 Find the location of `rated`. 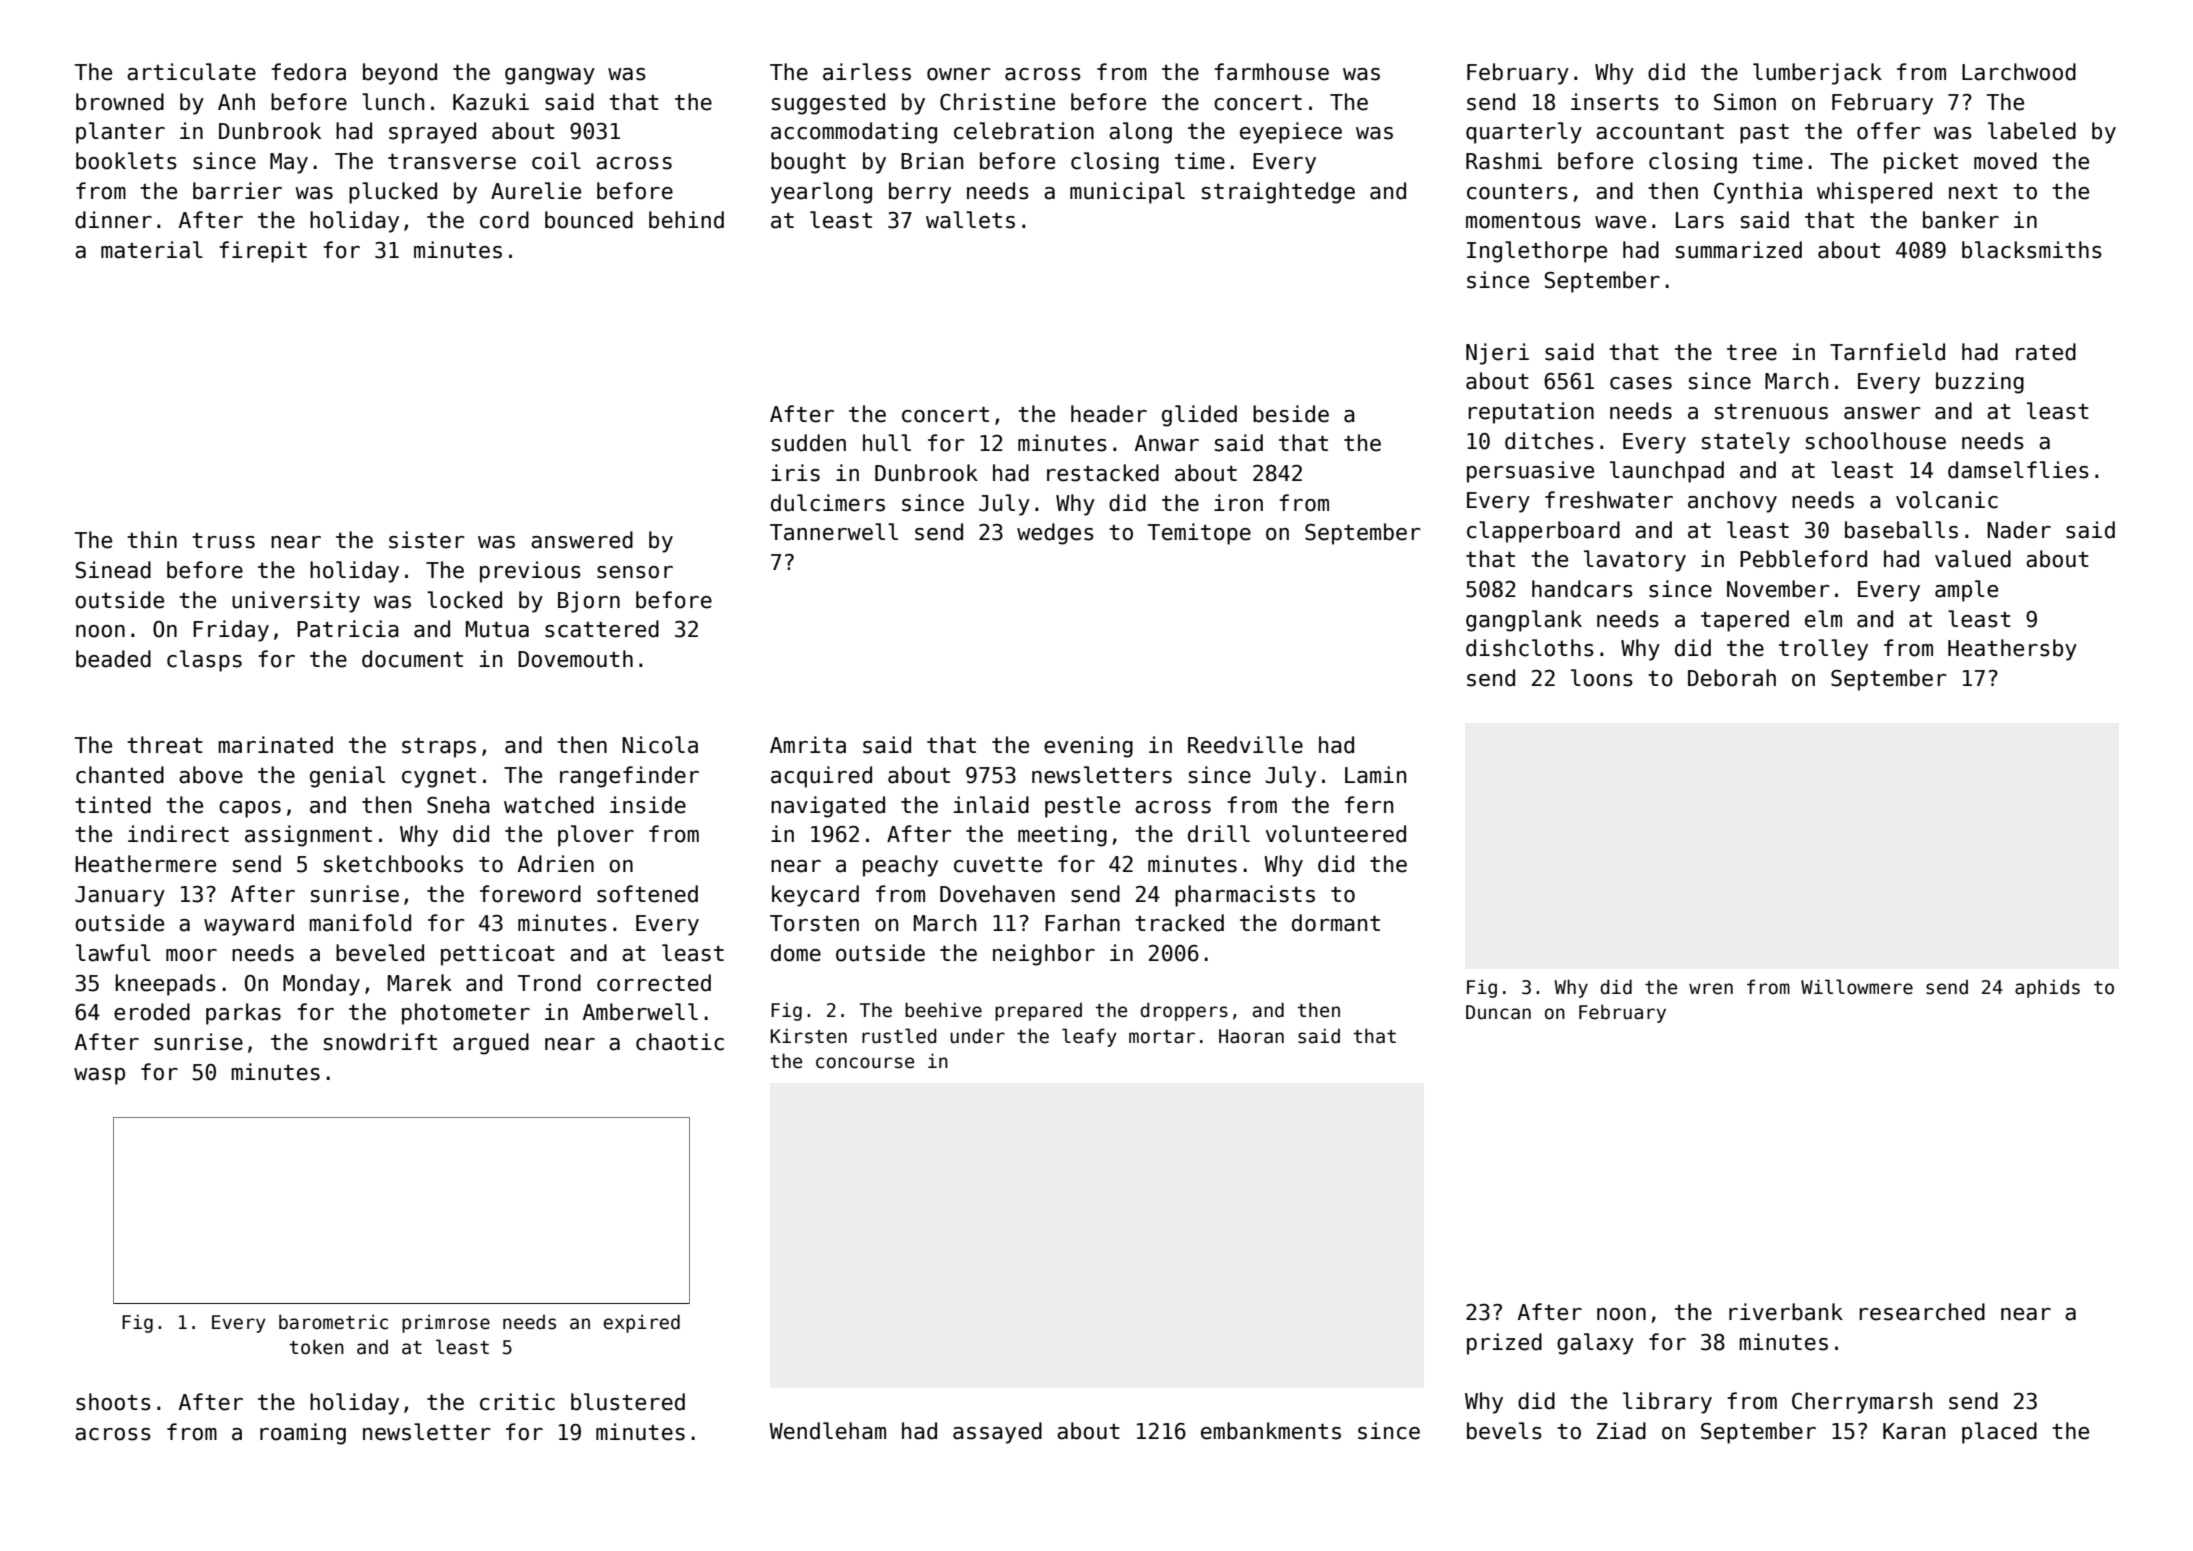

rated is located at coordinates (2046, 352).
